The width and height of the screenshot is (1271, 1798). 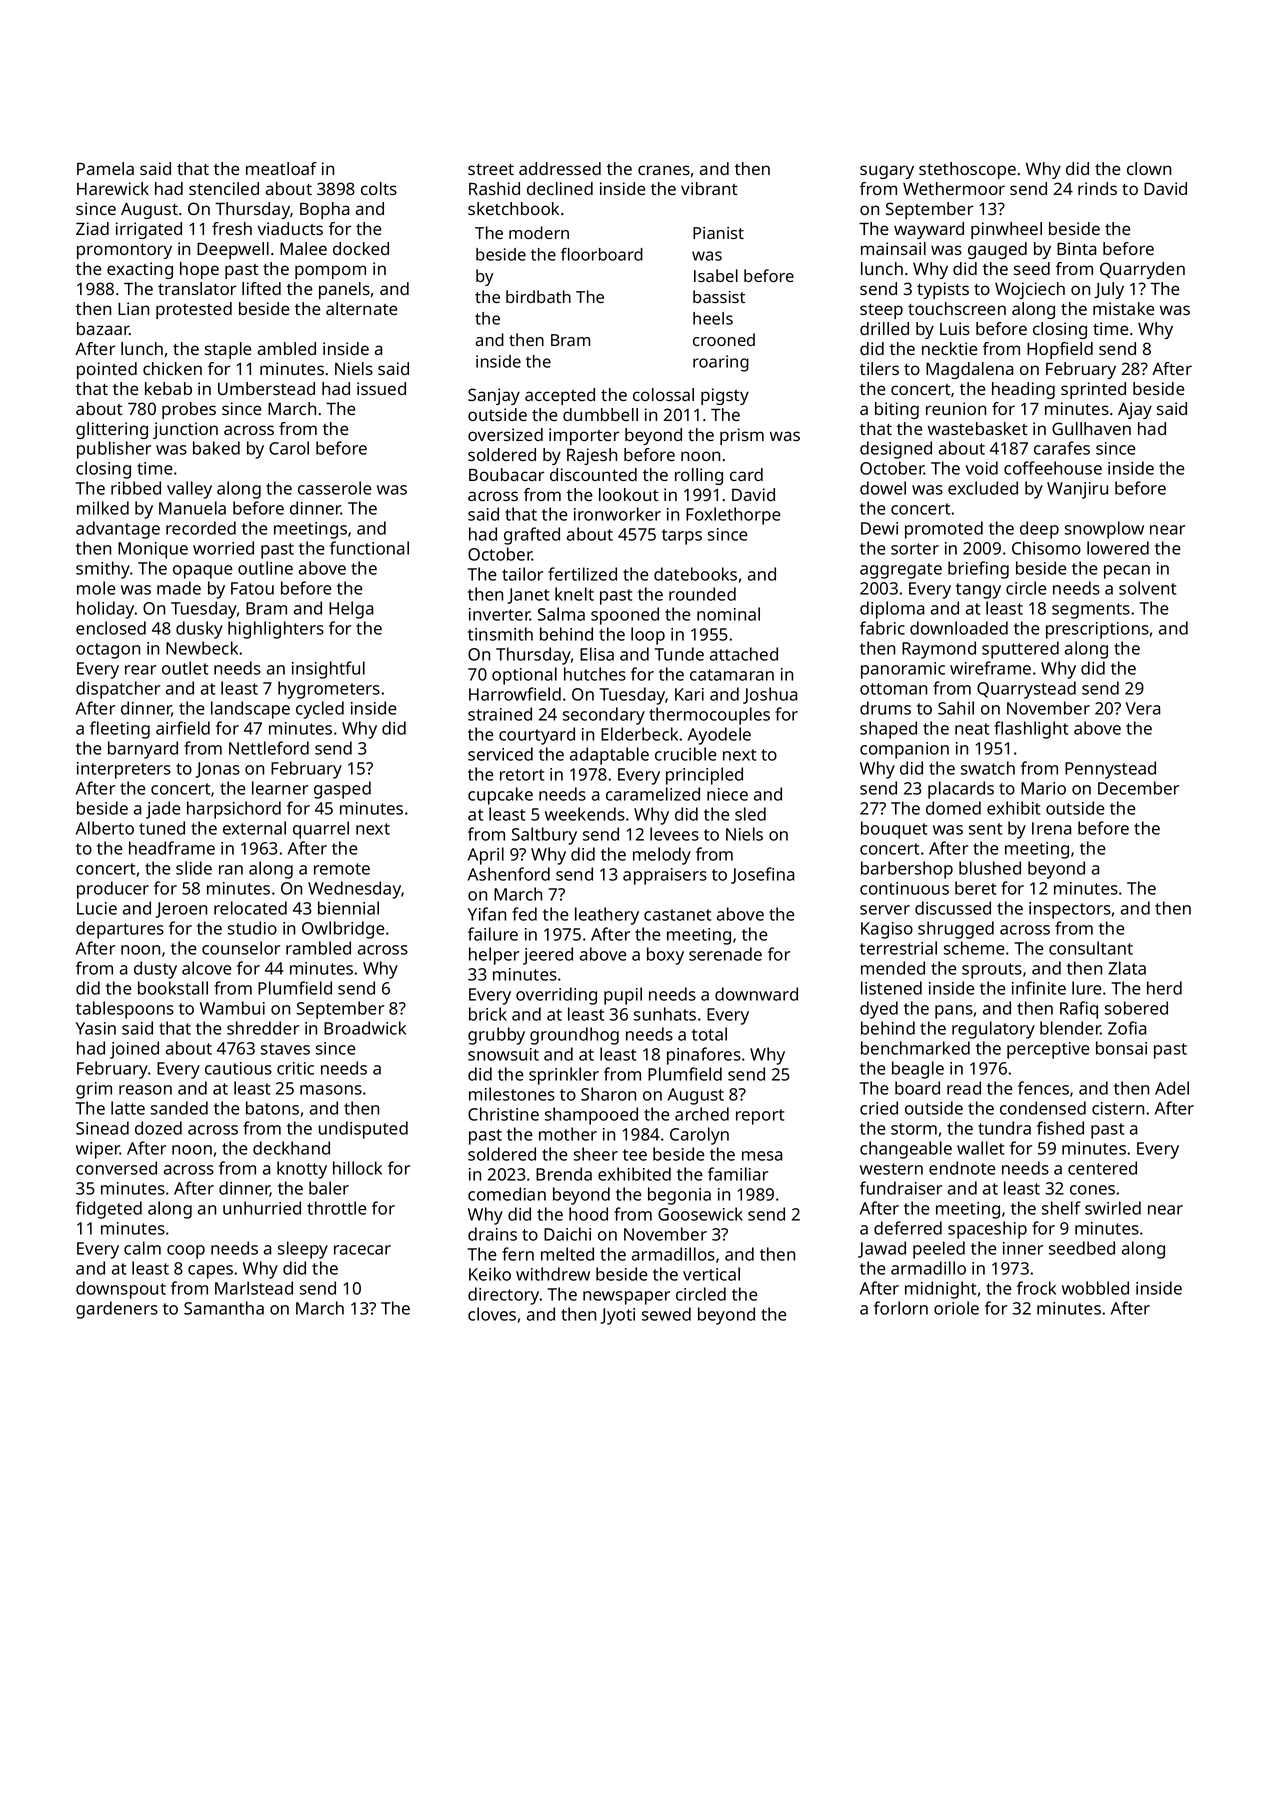 What do you see at coordinates (962, 1168) in the screenshot?
I see `endnote` at bounding box center [962, 1168].
